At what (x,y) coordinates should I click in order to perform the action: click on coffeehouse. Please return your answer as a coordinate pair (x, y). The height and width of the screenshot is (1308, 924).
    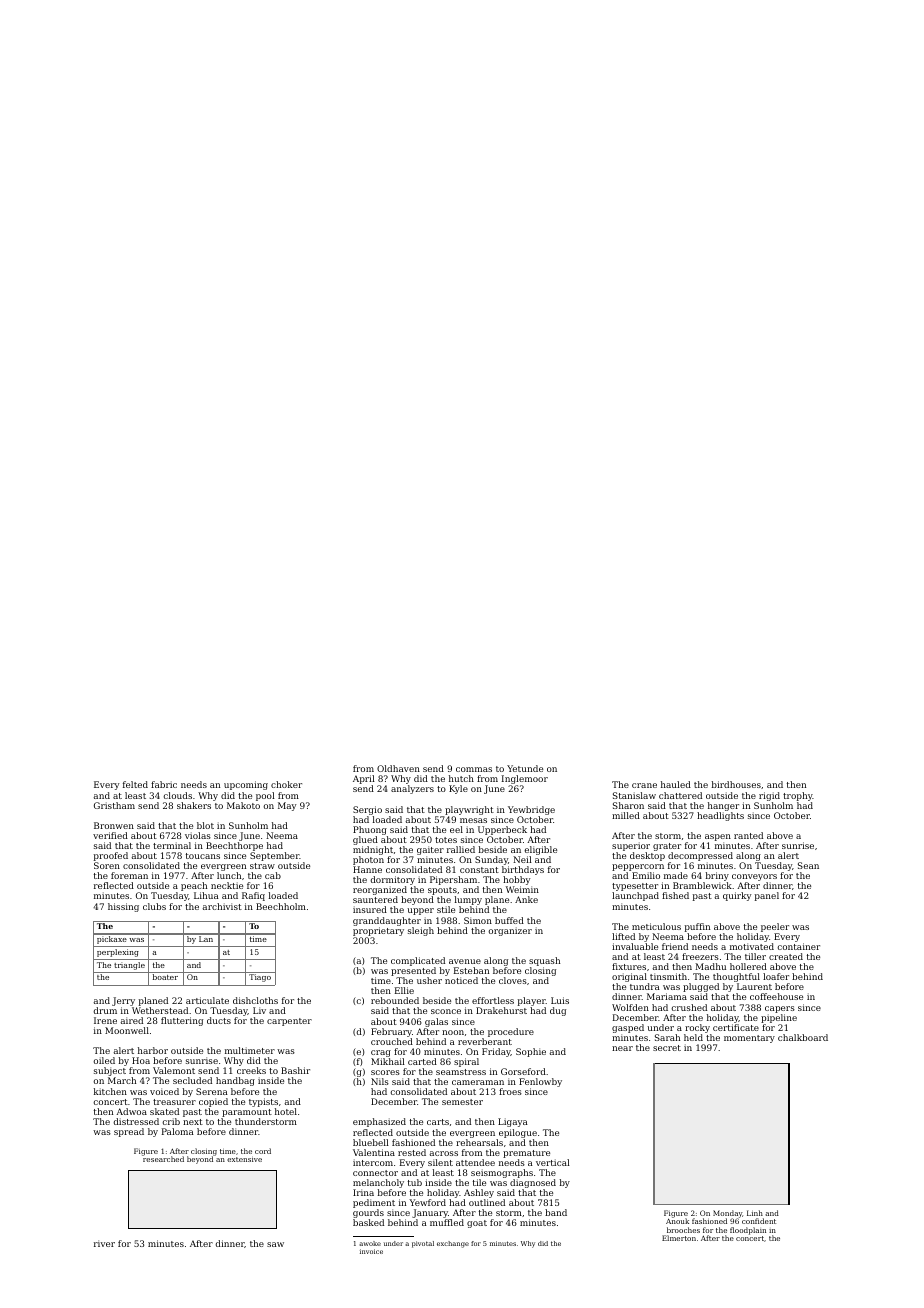
    Looking at the image, I should click on (776, 996).
